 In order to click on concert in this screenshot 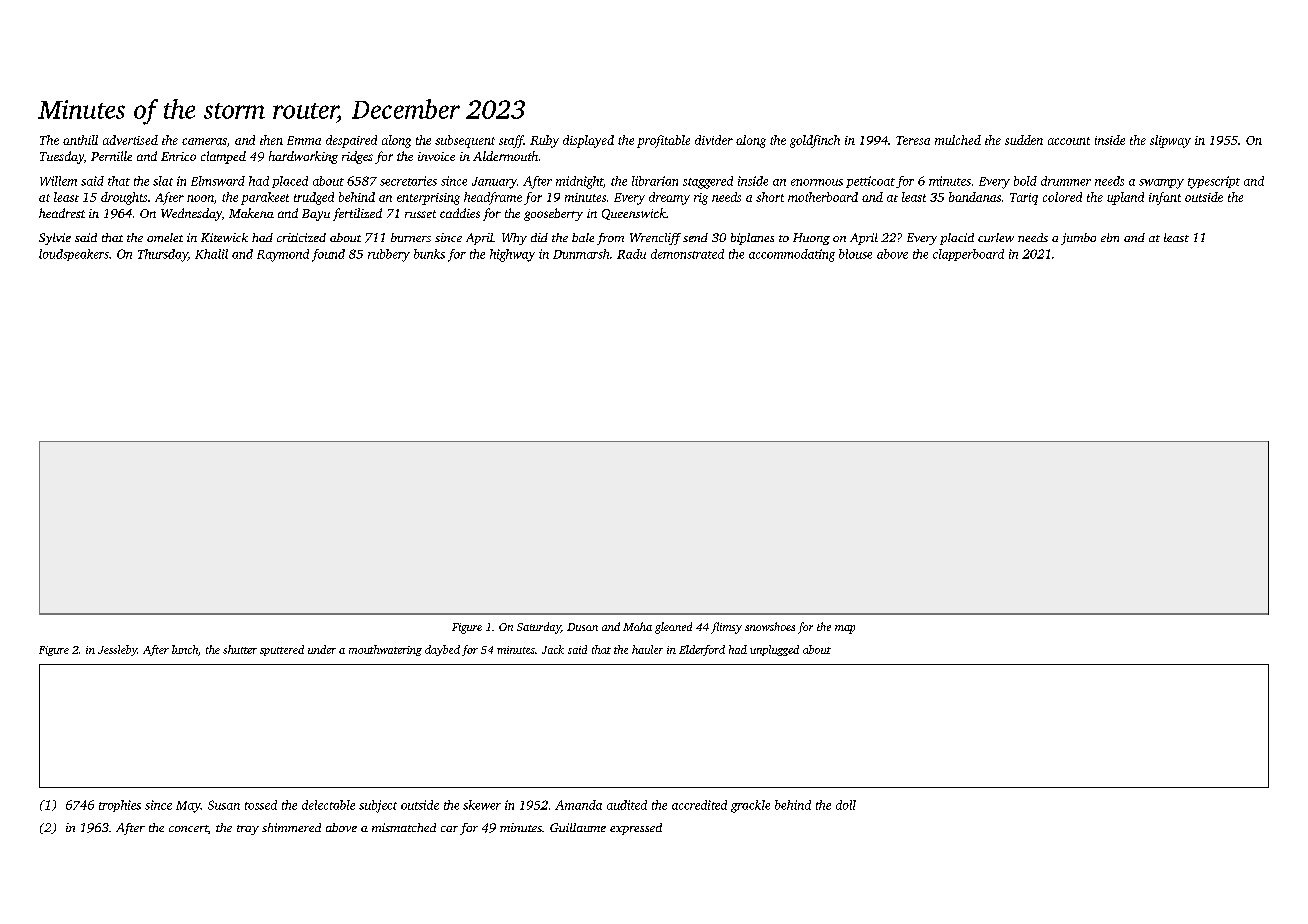, I will do `click(188, 828)`.
